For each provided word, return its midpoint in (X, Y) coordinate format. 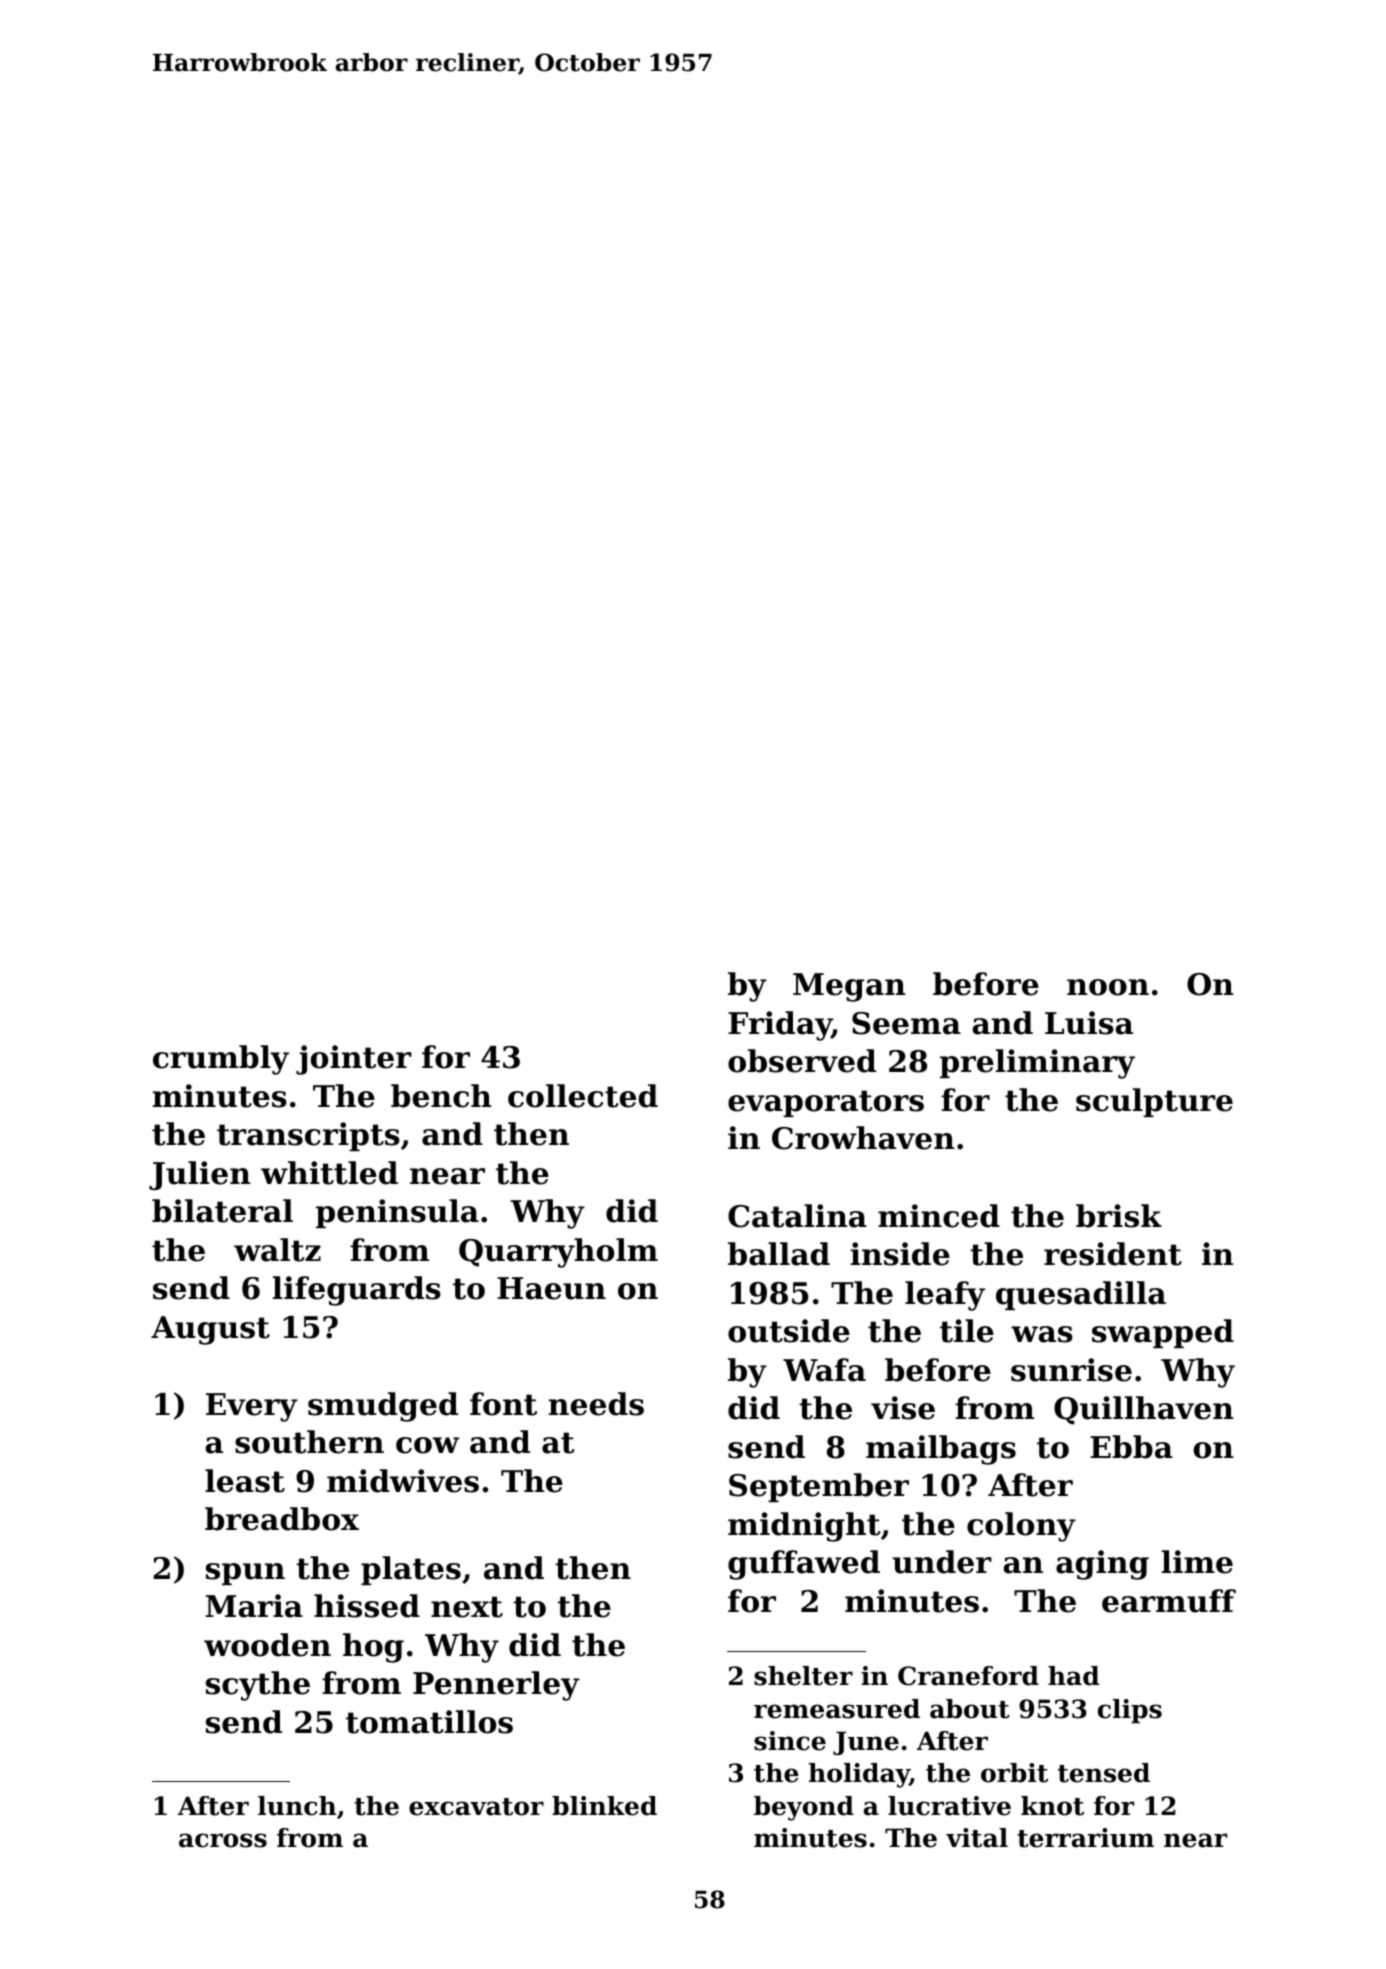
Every (252, 1407)
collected (583, 1096)
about (970, 1709)
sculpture (1154, 1102)
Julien (200, 1175)
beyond (804, 1808)
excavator (476, 1807)
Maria (254, 1606)
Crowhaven (863, 1138)
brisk (1119, 1216)
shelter (803, 1676)
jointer (354, 1060)
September (819, 1487)
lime (1197, 1562)
